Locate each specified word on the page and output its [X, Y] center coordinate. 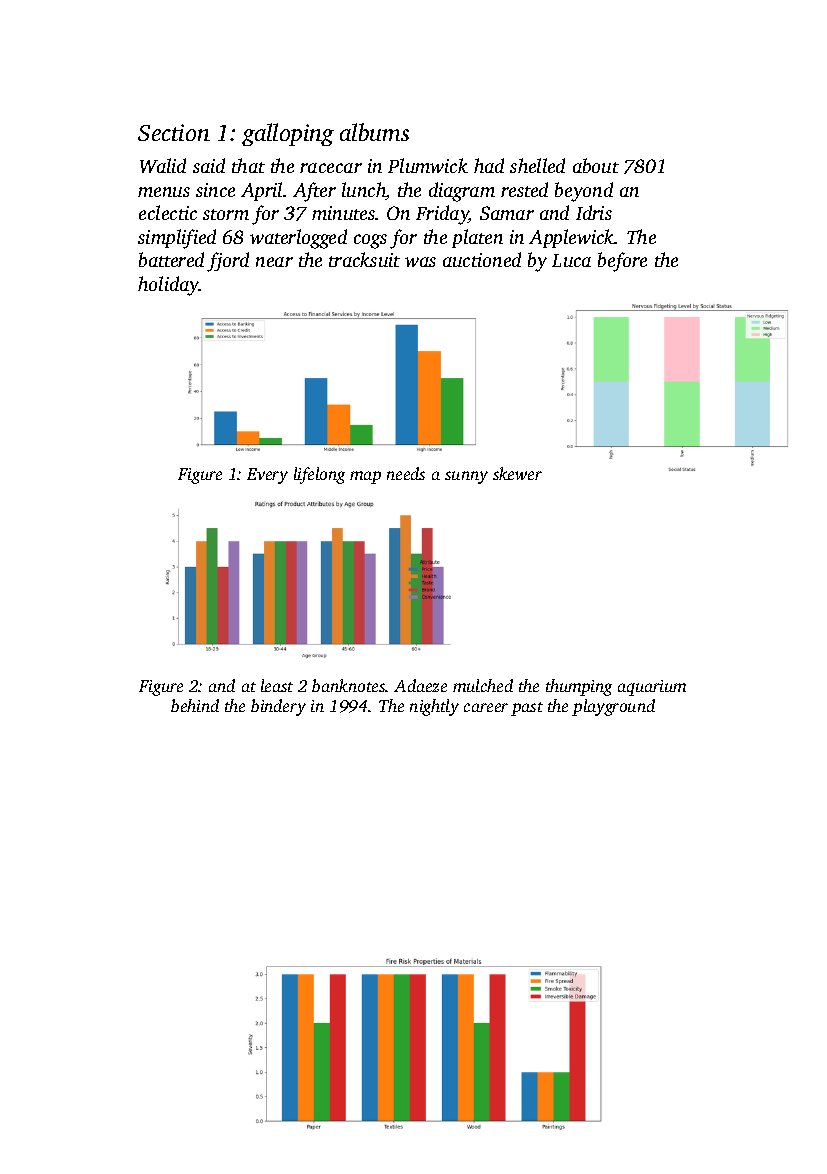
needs [406, 473]
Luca [571, 260]
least [277, 685]
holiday [169, 286]
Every [267, 476]
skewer [517, 473]
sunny [466, 477]
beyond [584, 192]
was [420, 262]
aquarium [652, 688]
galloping [288, 134]
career [486, 707]
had [489, 165]
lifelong [319, 475]
